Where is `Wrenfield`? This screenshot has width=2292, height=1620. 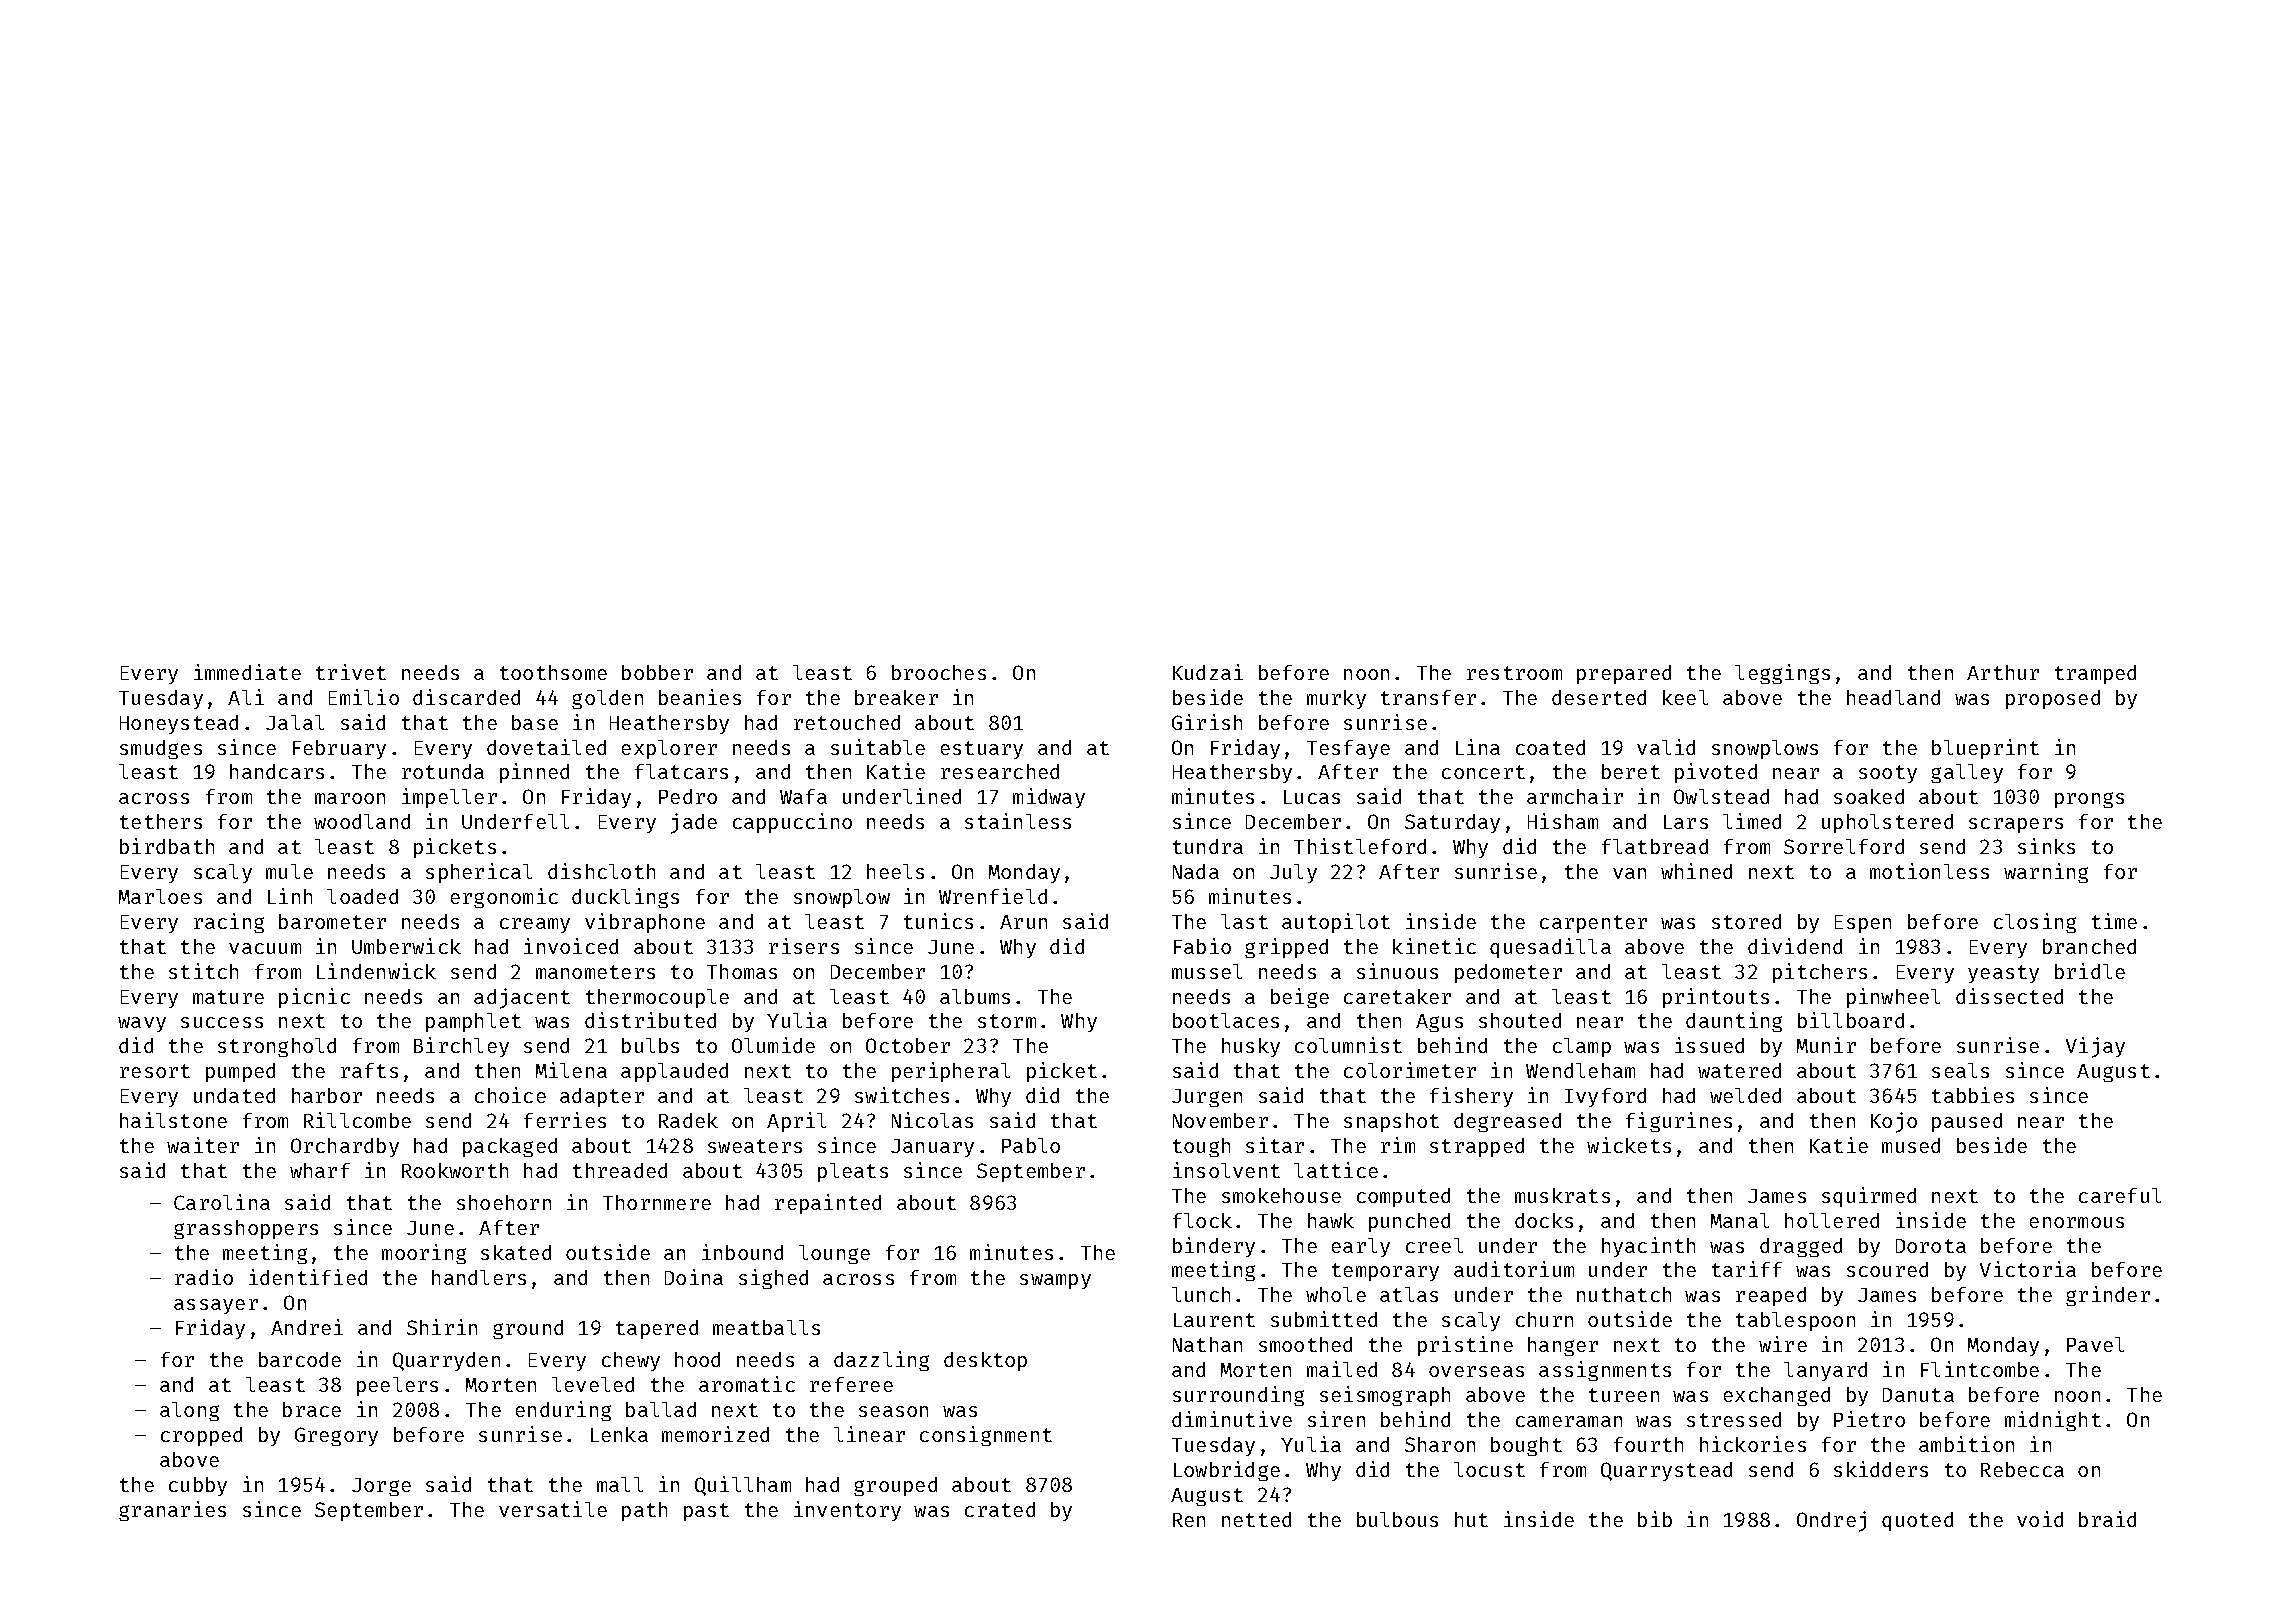 Wrenfield is located at coordinates (993, 896).
